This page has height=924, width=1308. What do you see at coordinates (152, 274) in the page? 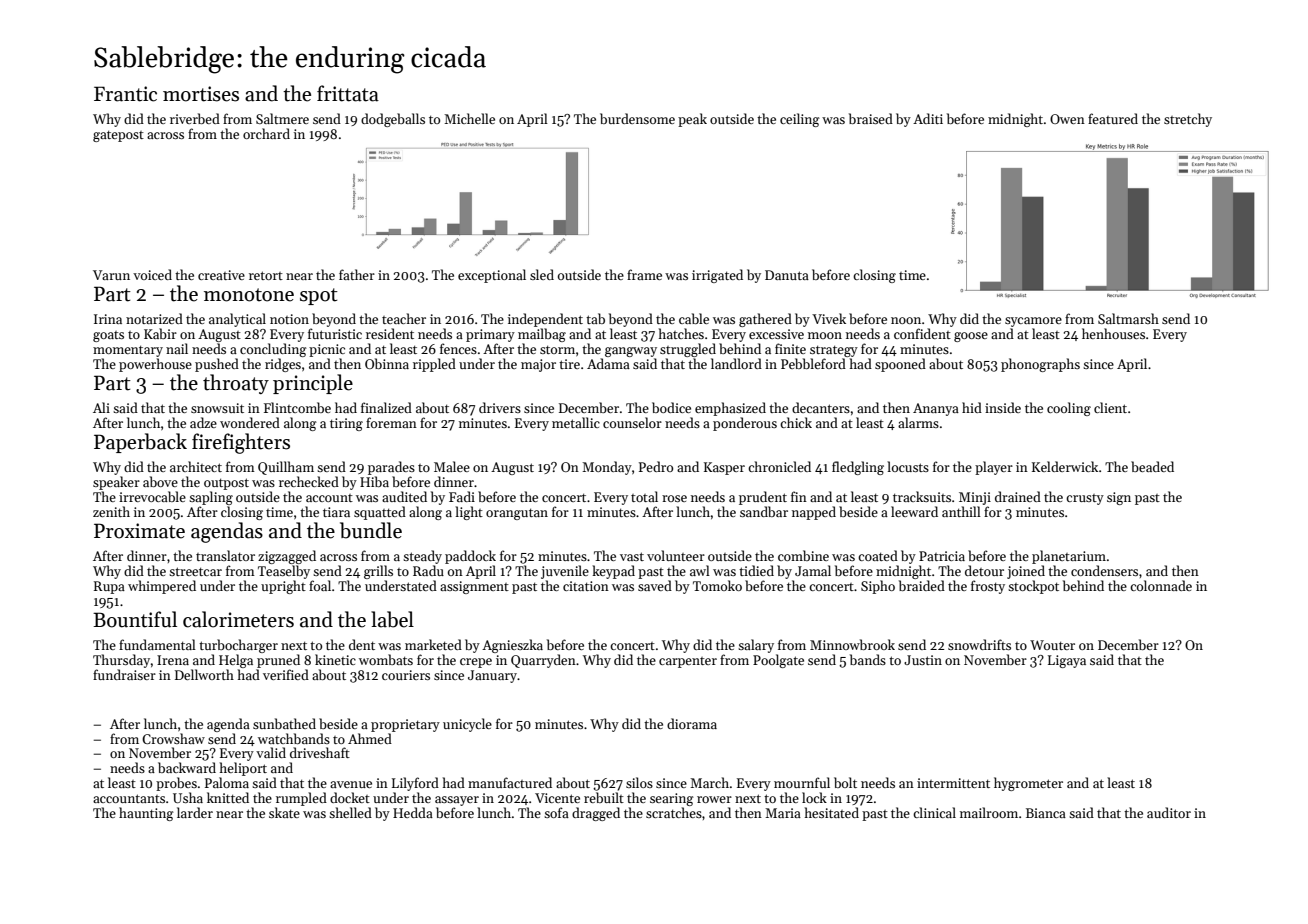
I see `voiced` at bounding box center [152, 274].
